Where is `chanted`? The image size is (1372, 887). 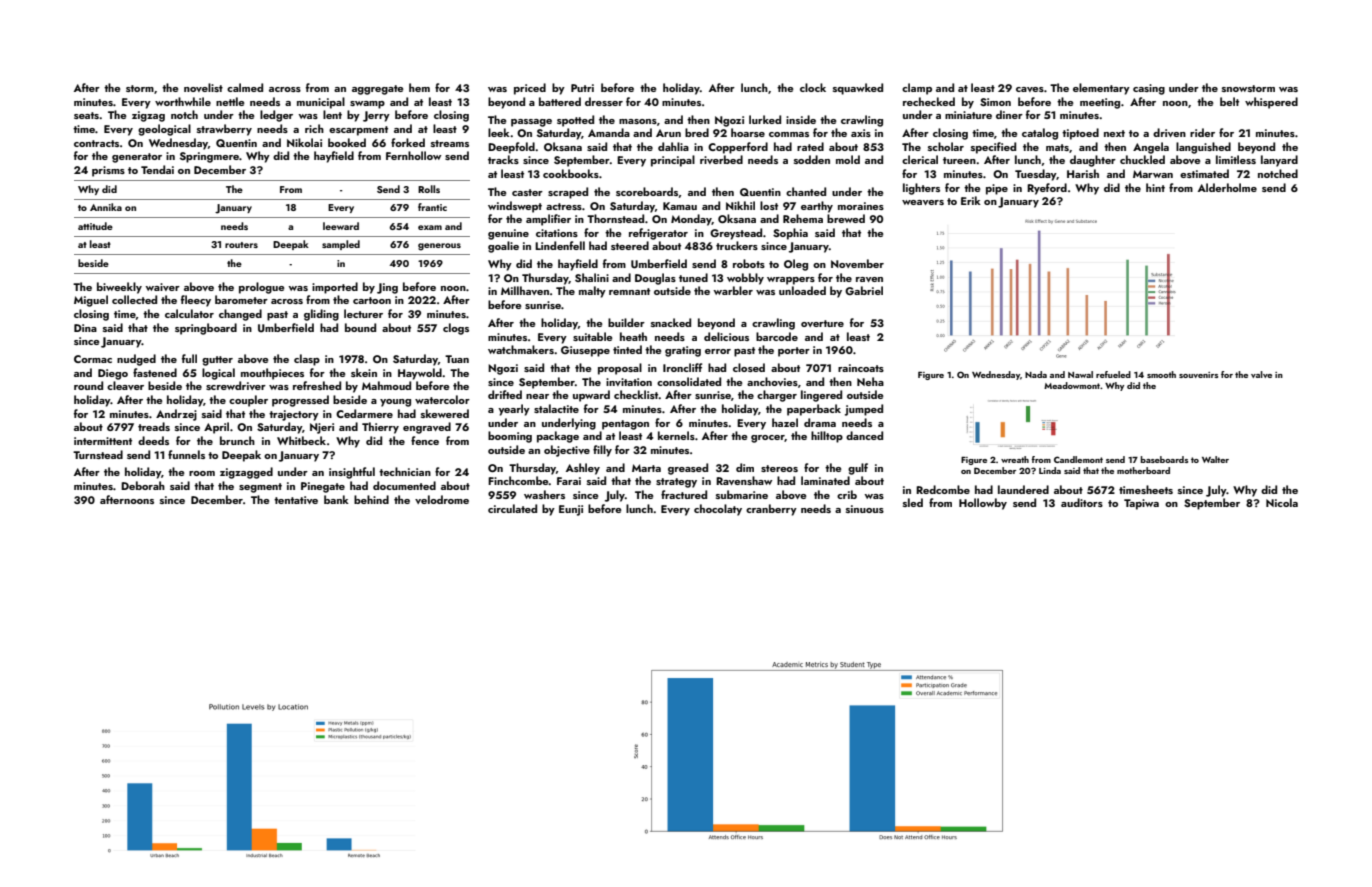 chanted is located at coordinates (806, 191).
